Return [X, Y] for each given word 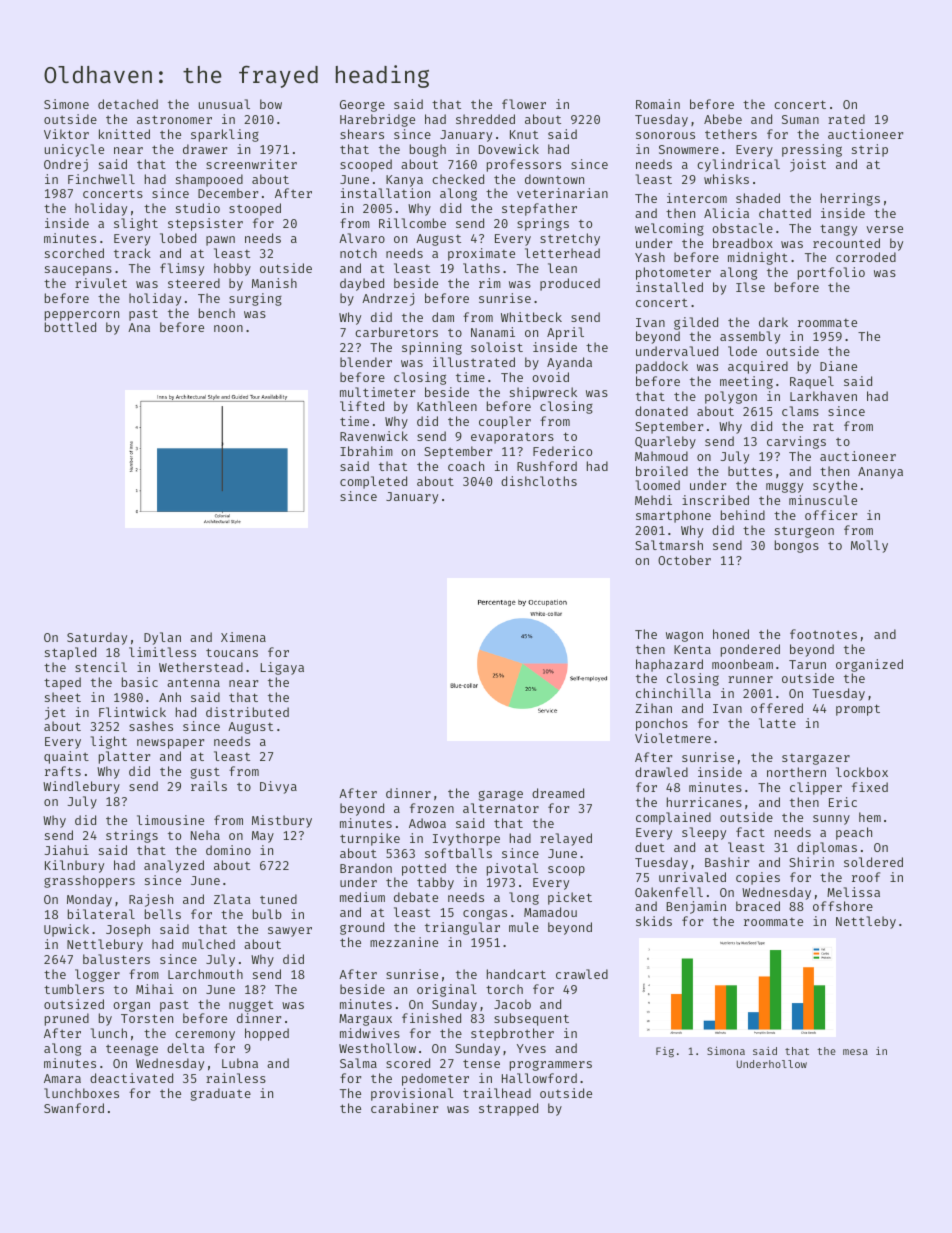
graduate [221, 1094]
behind [743, 515]
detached [128, 104]
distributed [247, 712]
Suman [800, 119]
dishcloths [539, 481]
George [362, 106]
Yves [531, 1048]
